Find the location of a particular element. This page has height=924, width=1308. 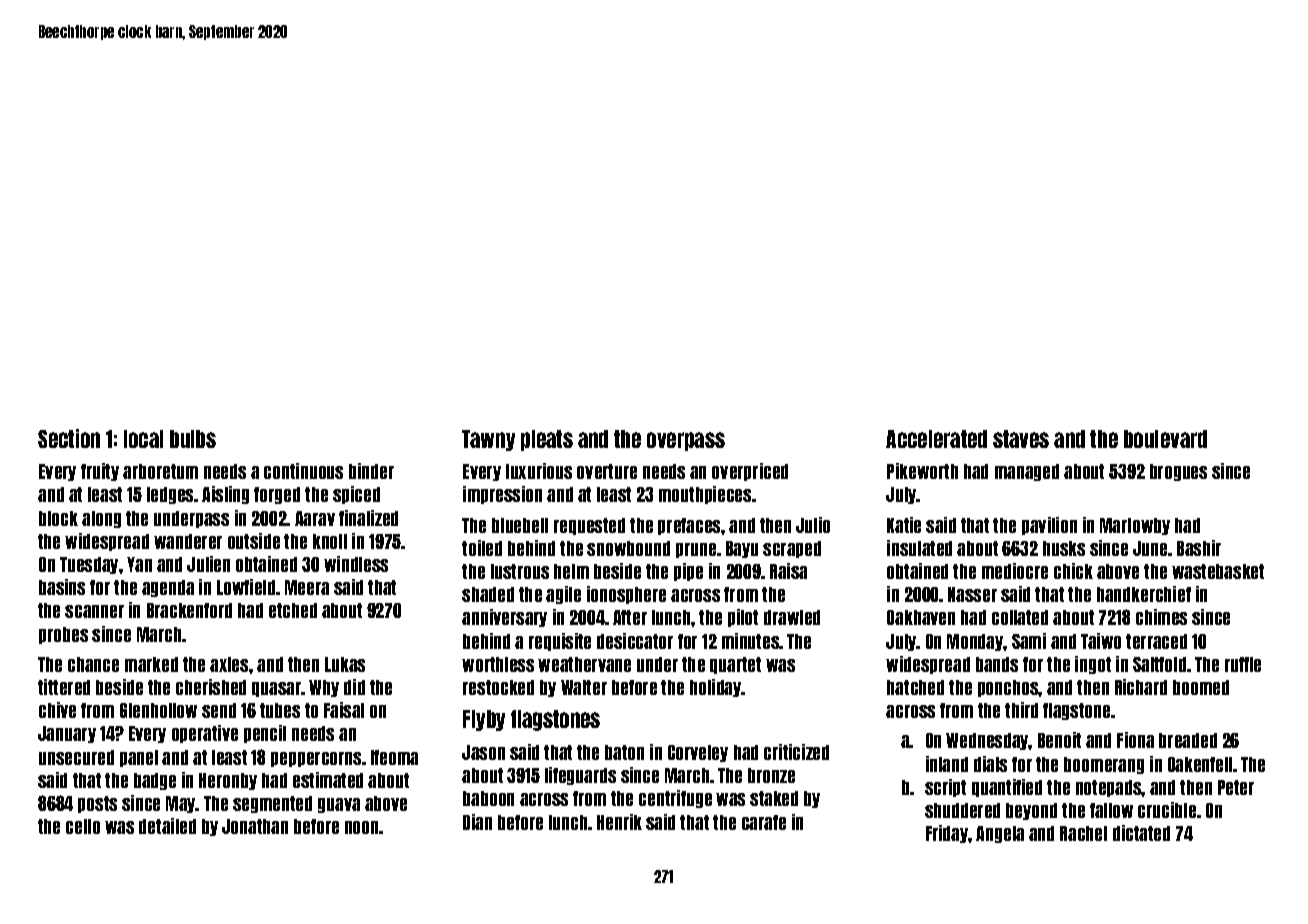

third is located at coordinates (1021, 710).
